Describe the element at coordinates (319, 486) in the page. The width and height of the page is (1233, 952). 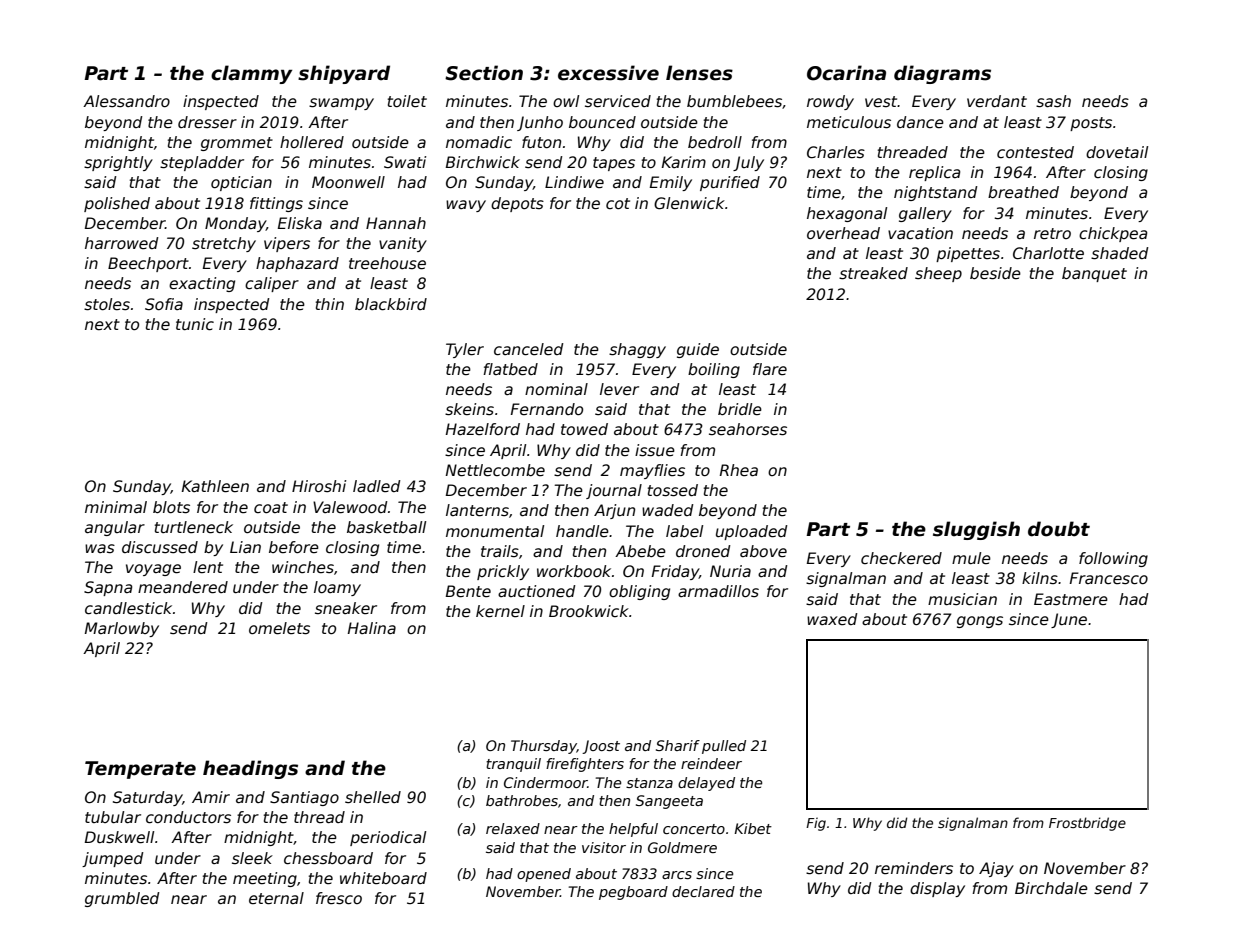
I see `Hiroshi` at that location.
